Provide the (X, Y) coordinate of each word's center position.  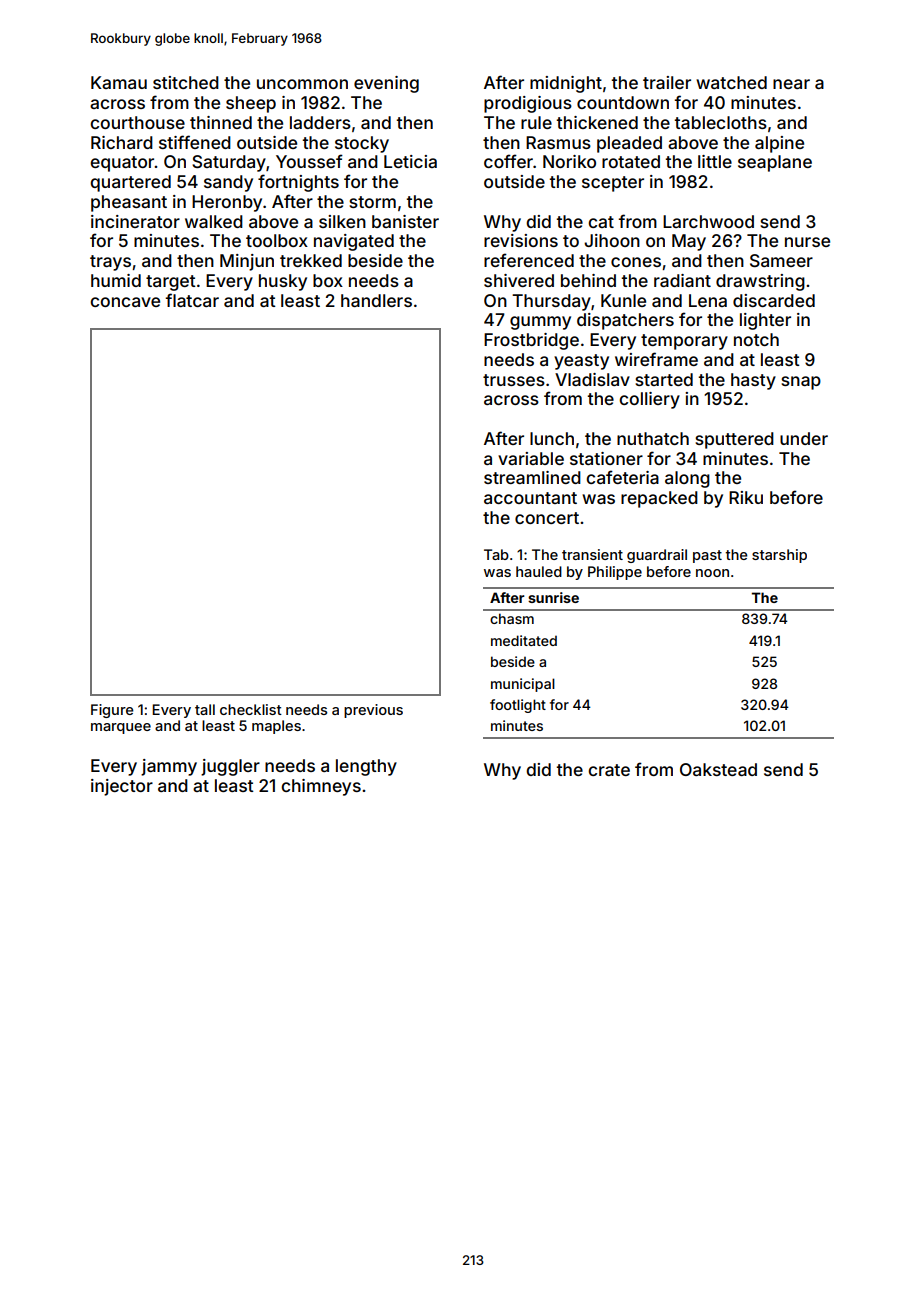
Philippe (615, 573)
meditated (524, 640)
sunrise (553, 597)
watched (731, 82)
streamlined (532, 477)
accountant (530, 498)
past (707, 556)
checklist (251, 709)
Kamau (119, 82)
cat (601, 222)
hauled (539, 571)
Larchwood (708, 221)
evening (386, 84)
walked (214, 221)
